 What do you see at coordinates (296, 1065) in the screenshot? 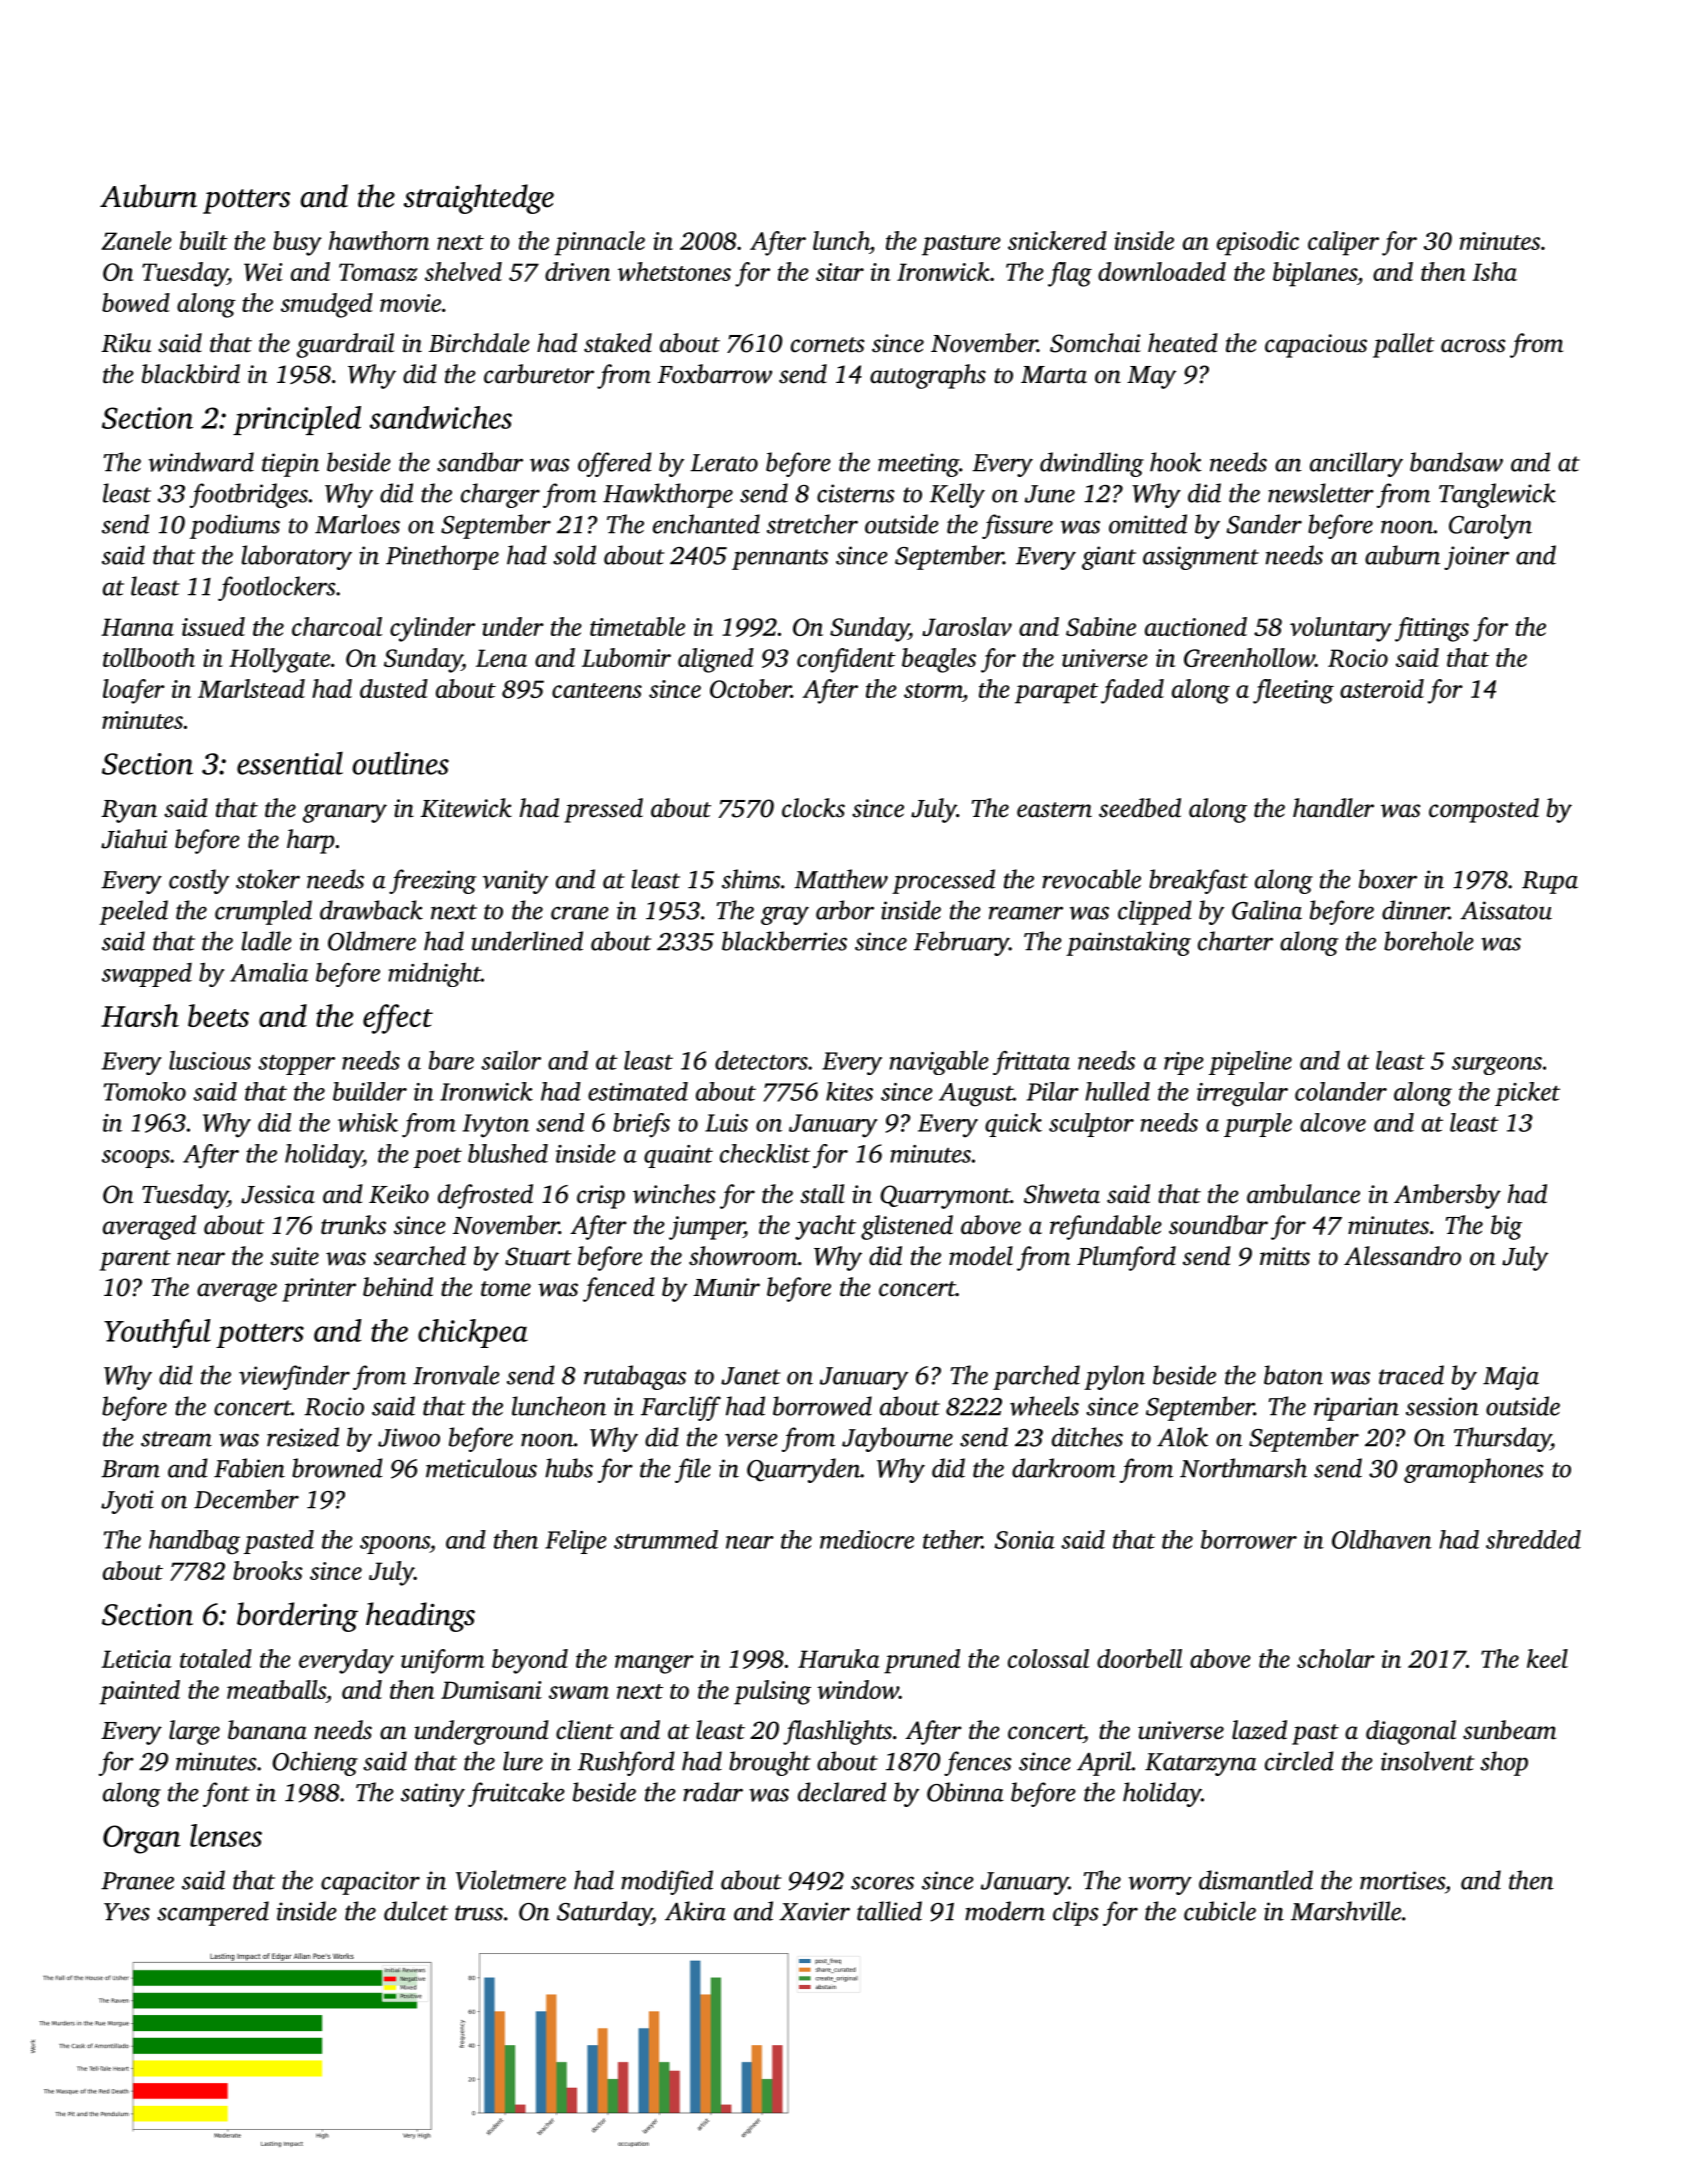
I see `stopper` at bounding box center [296, 1065].
